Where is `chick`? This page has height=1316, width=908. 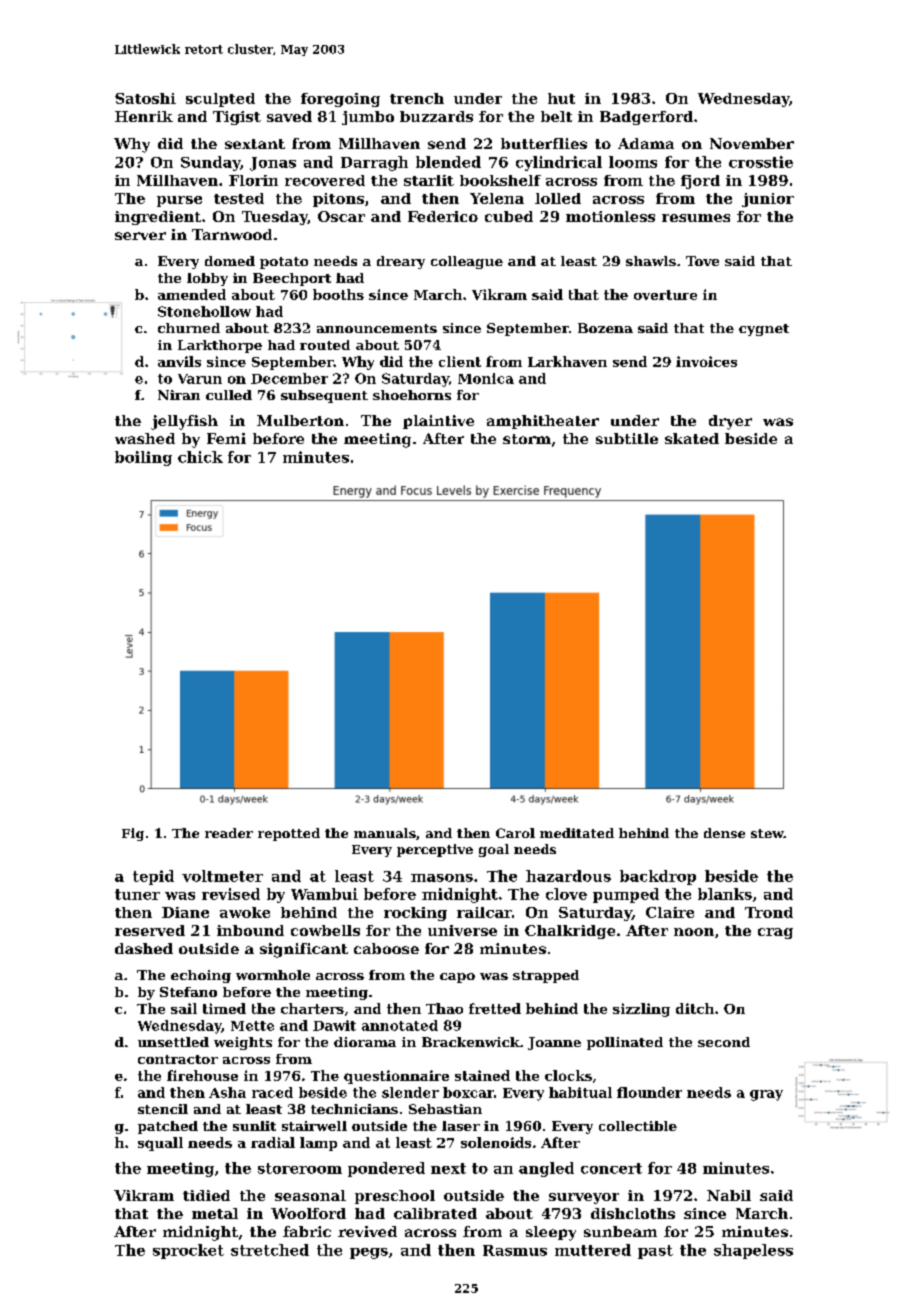 chick is located at coordinates (200, 457).
